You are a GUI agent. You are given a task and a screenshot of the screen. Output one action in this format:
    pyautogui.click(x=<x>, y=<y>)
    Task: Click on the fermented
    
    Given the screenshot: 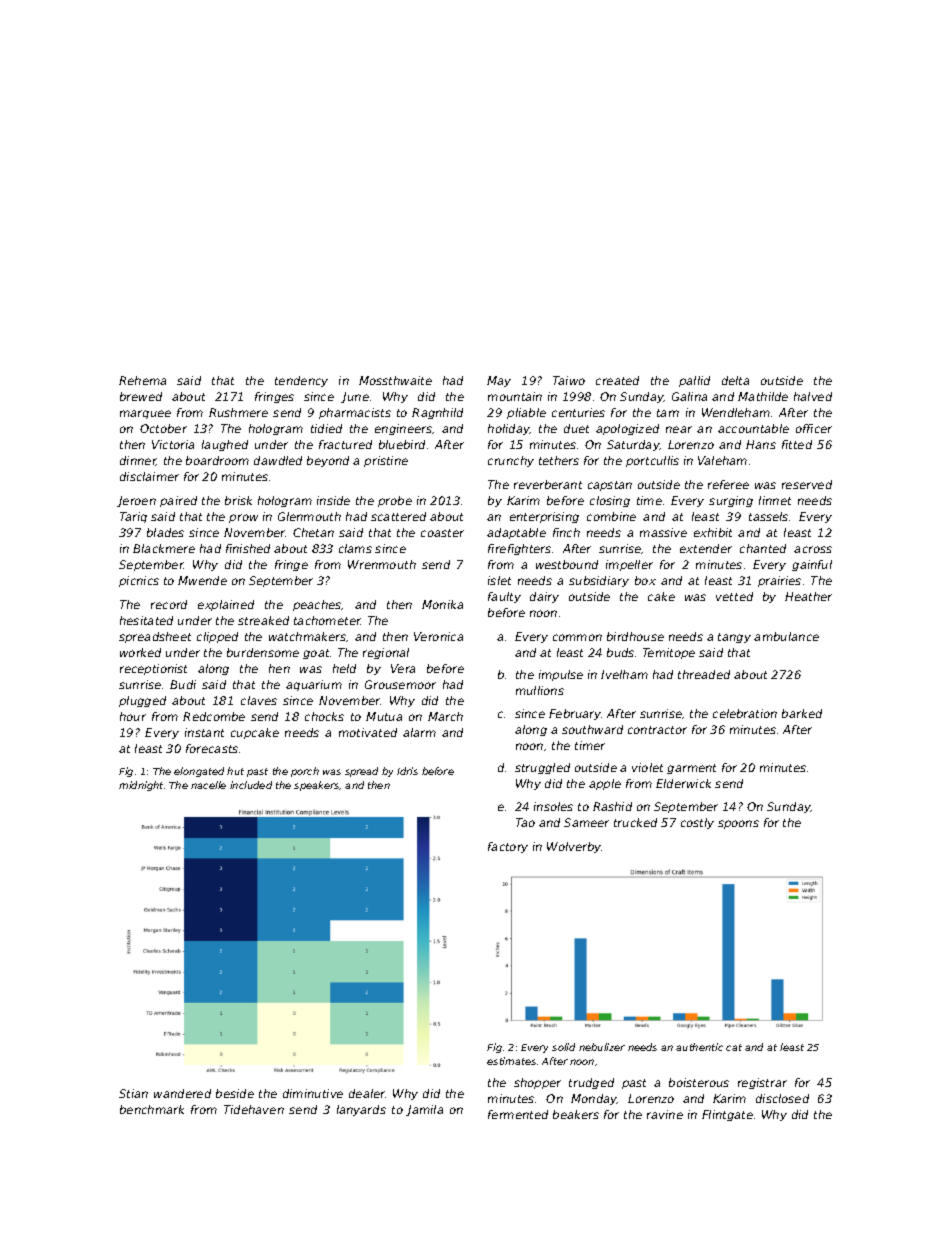 What is the action you would take?
    pyautogui.click(x=518, y=1114)
